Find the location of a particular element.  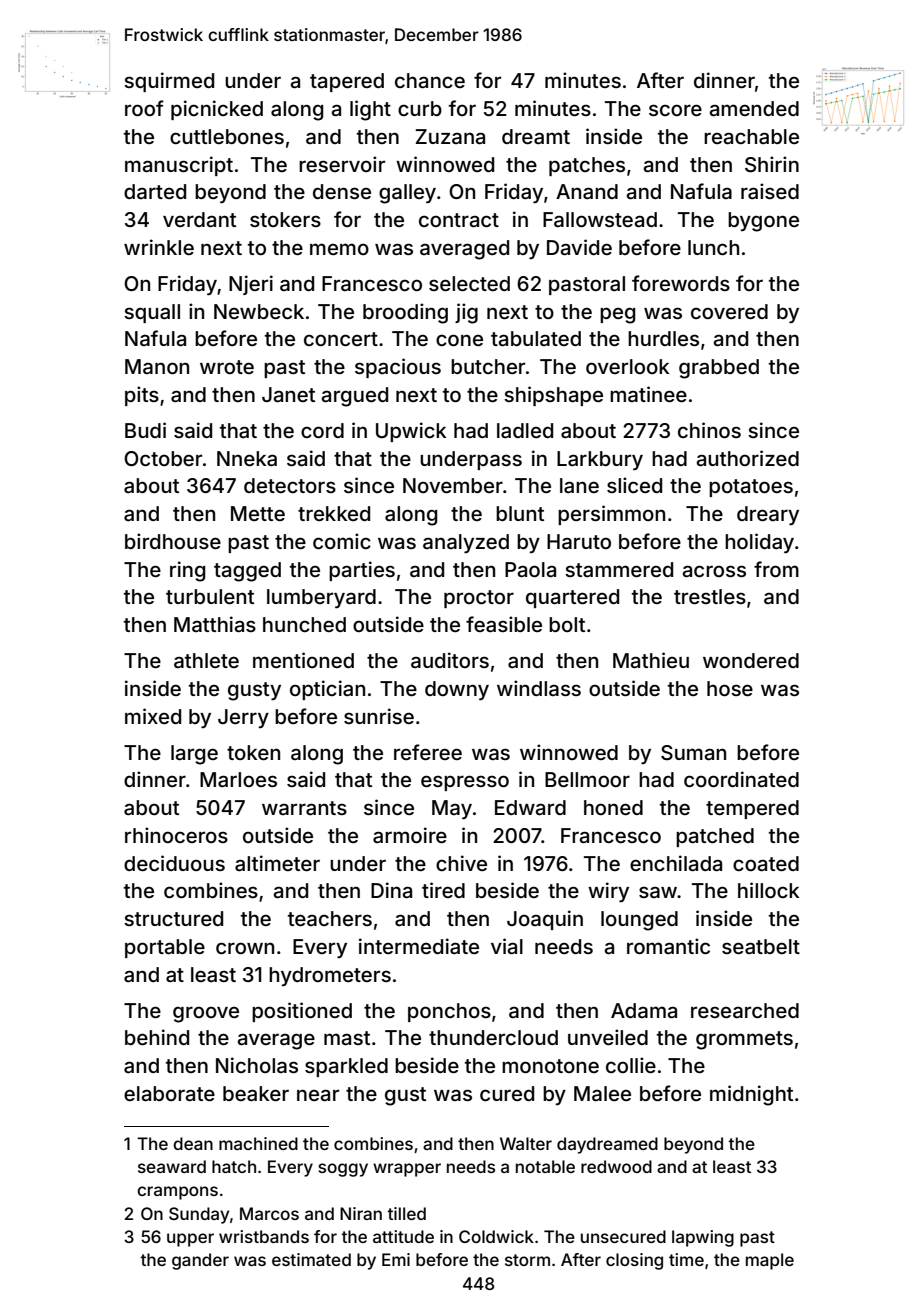

monotone is located at coordinates (550, 1066).
